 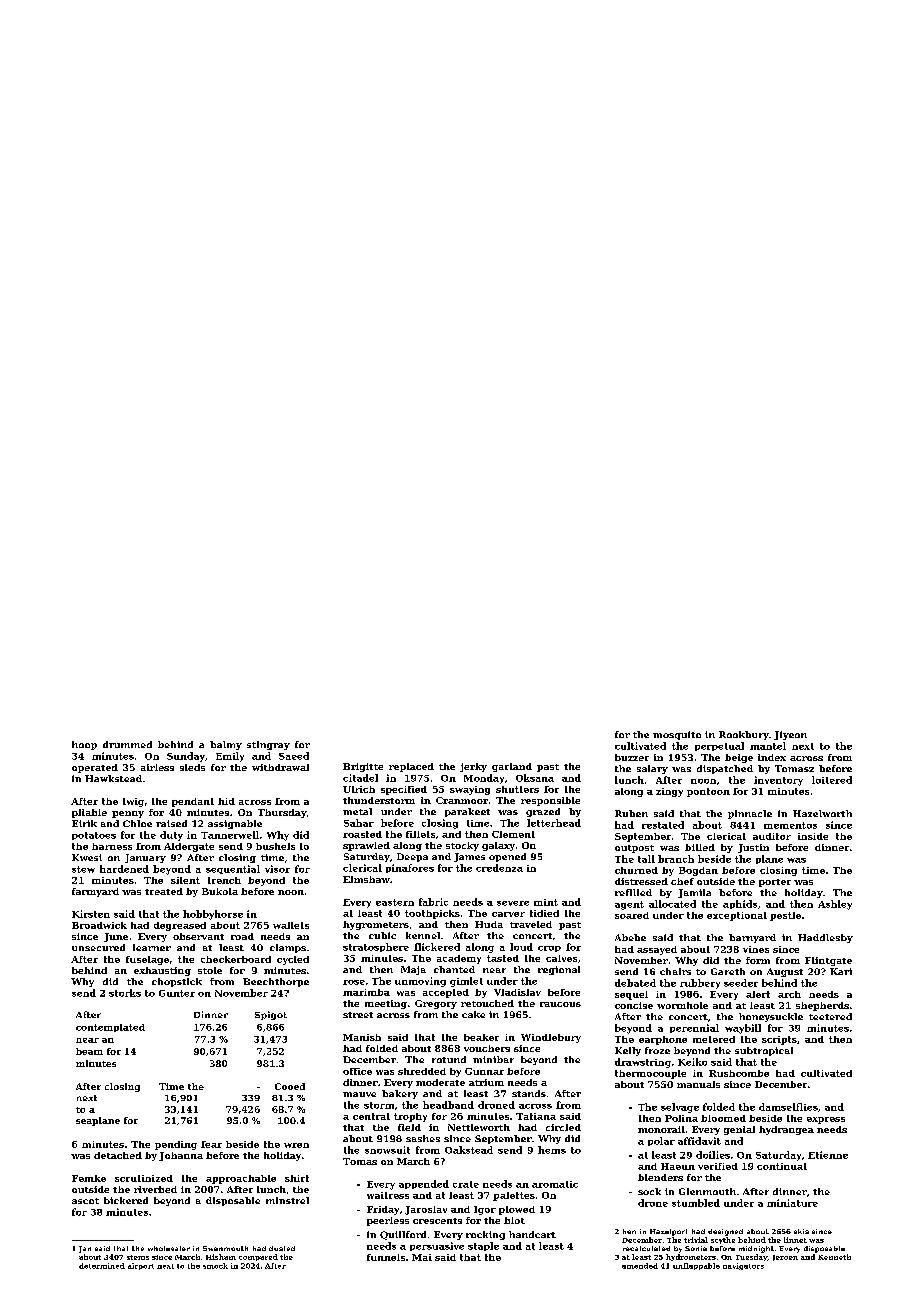 What do you see at coordinates (290, 1086) in the document?
I see `Cooed` at bounding box center [290, 1086].
